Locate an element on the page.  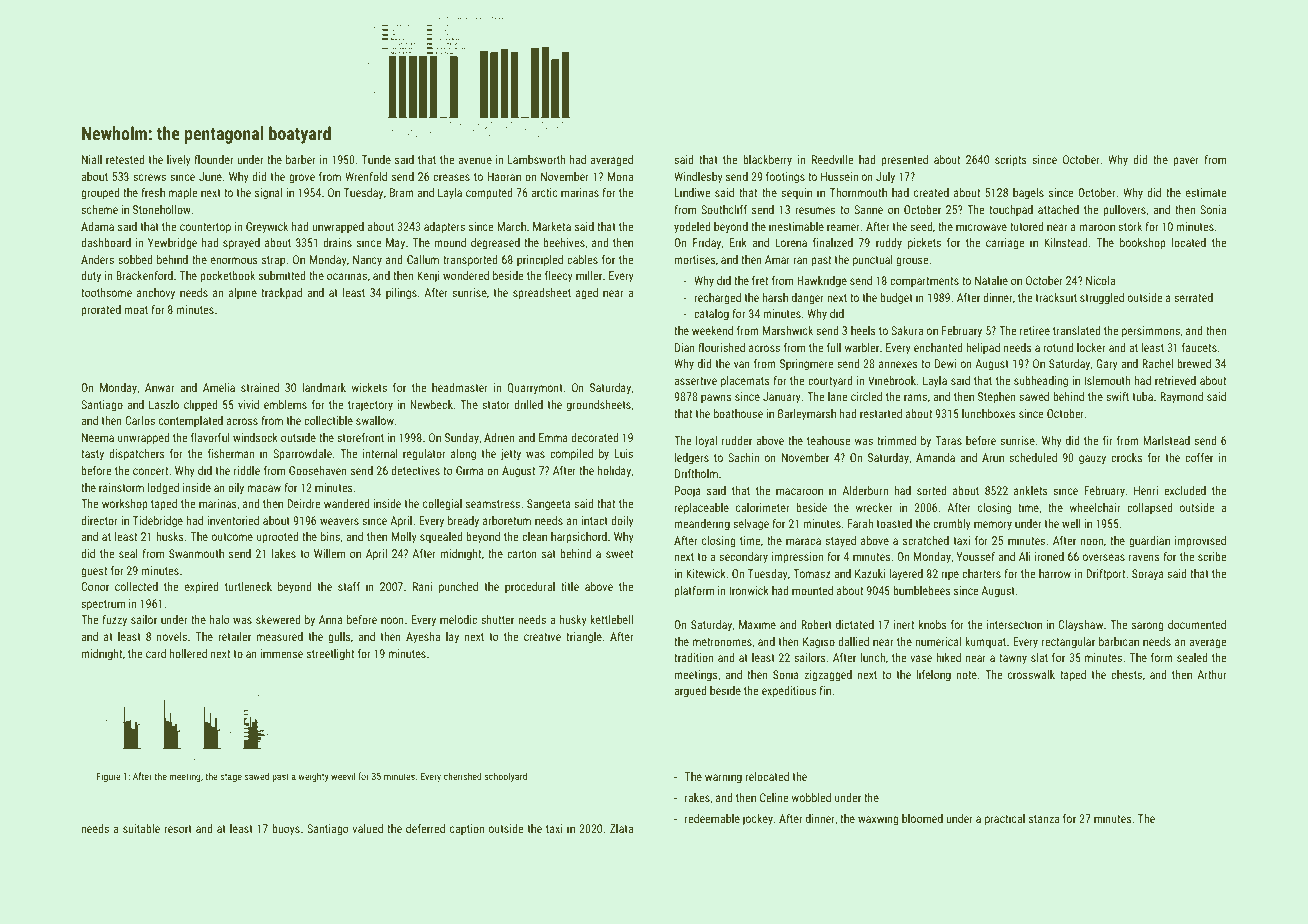
yodeled is located at coordinates (692, 228).
